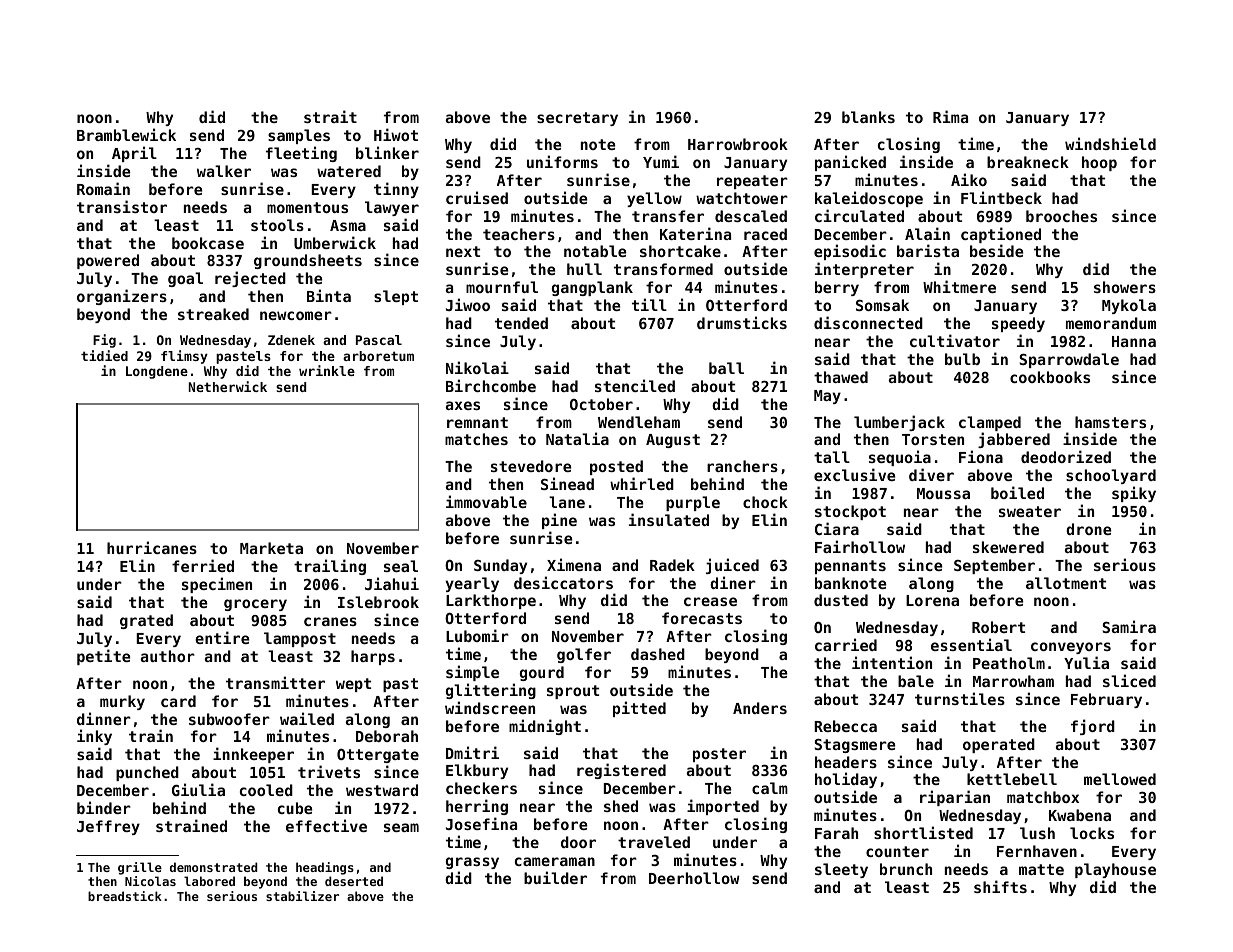  I want to click on circulated, so click(859, 215).
